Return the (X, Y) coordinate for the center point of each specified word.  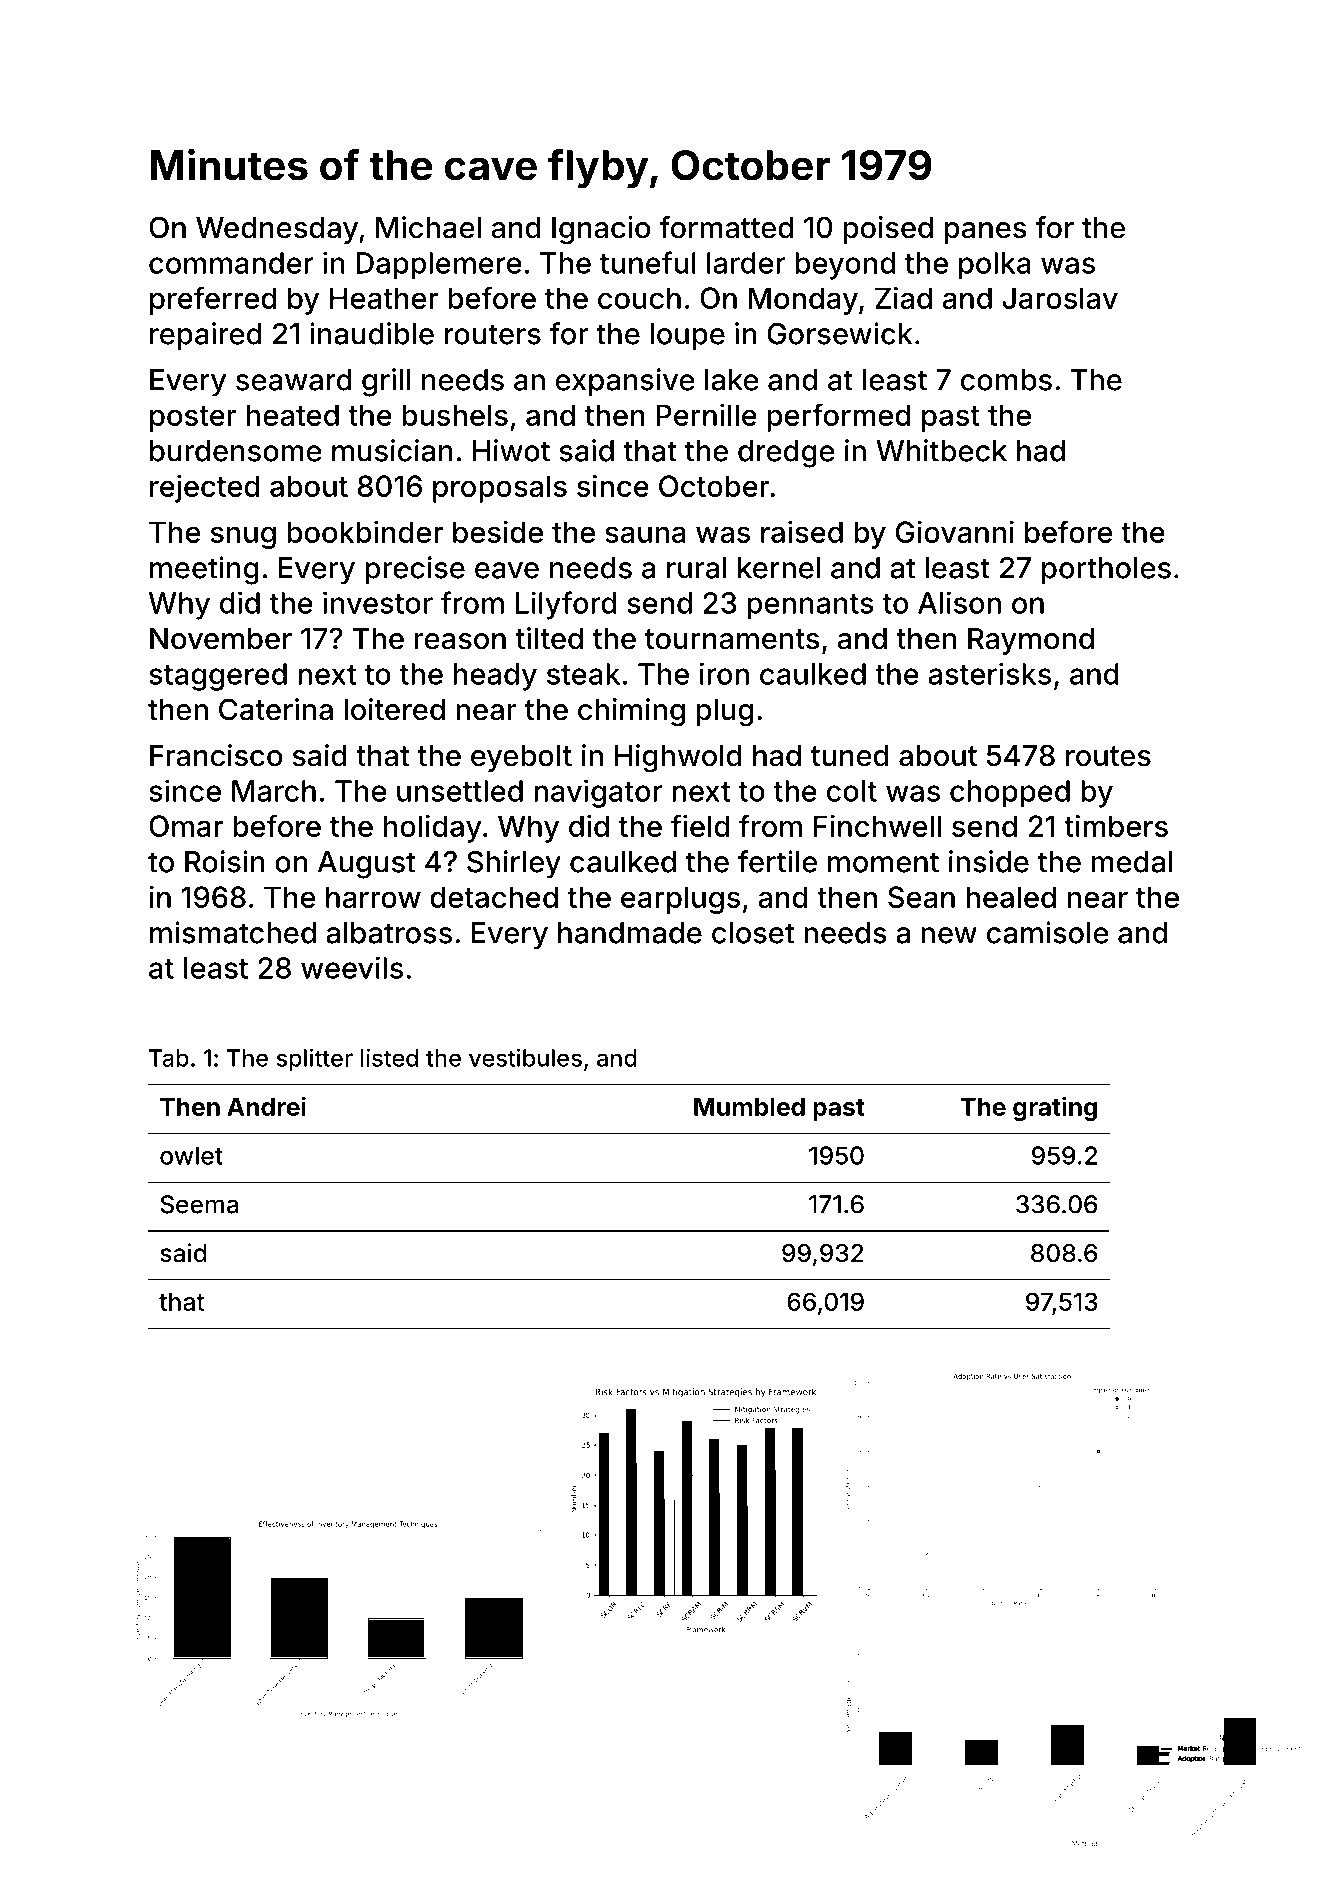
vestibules (525, 1057)
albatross (389, 933)
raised (802, 532)
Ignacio (601, 230)
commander (231, 263)
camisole (1048, 932)
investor (378, 602)
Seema (199, 1204)
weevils (352, 967)
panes (985, 233)
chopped (1010, 794)
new (949, 935)
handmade (630, 933)
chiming (631, 712)
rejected (205, 489)
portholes (1106, 570)
